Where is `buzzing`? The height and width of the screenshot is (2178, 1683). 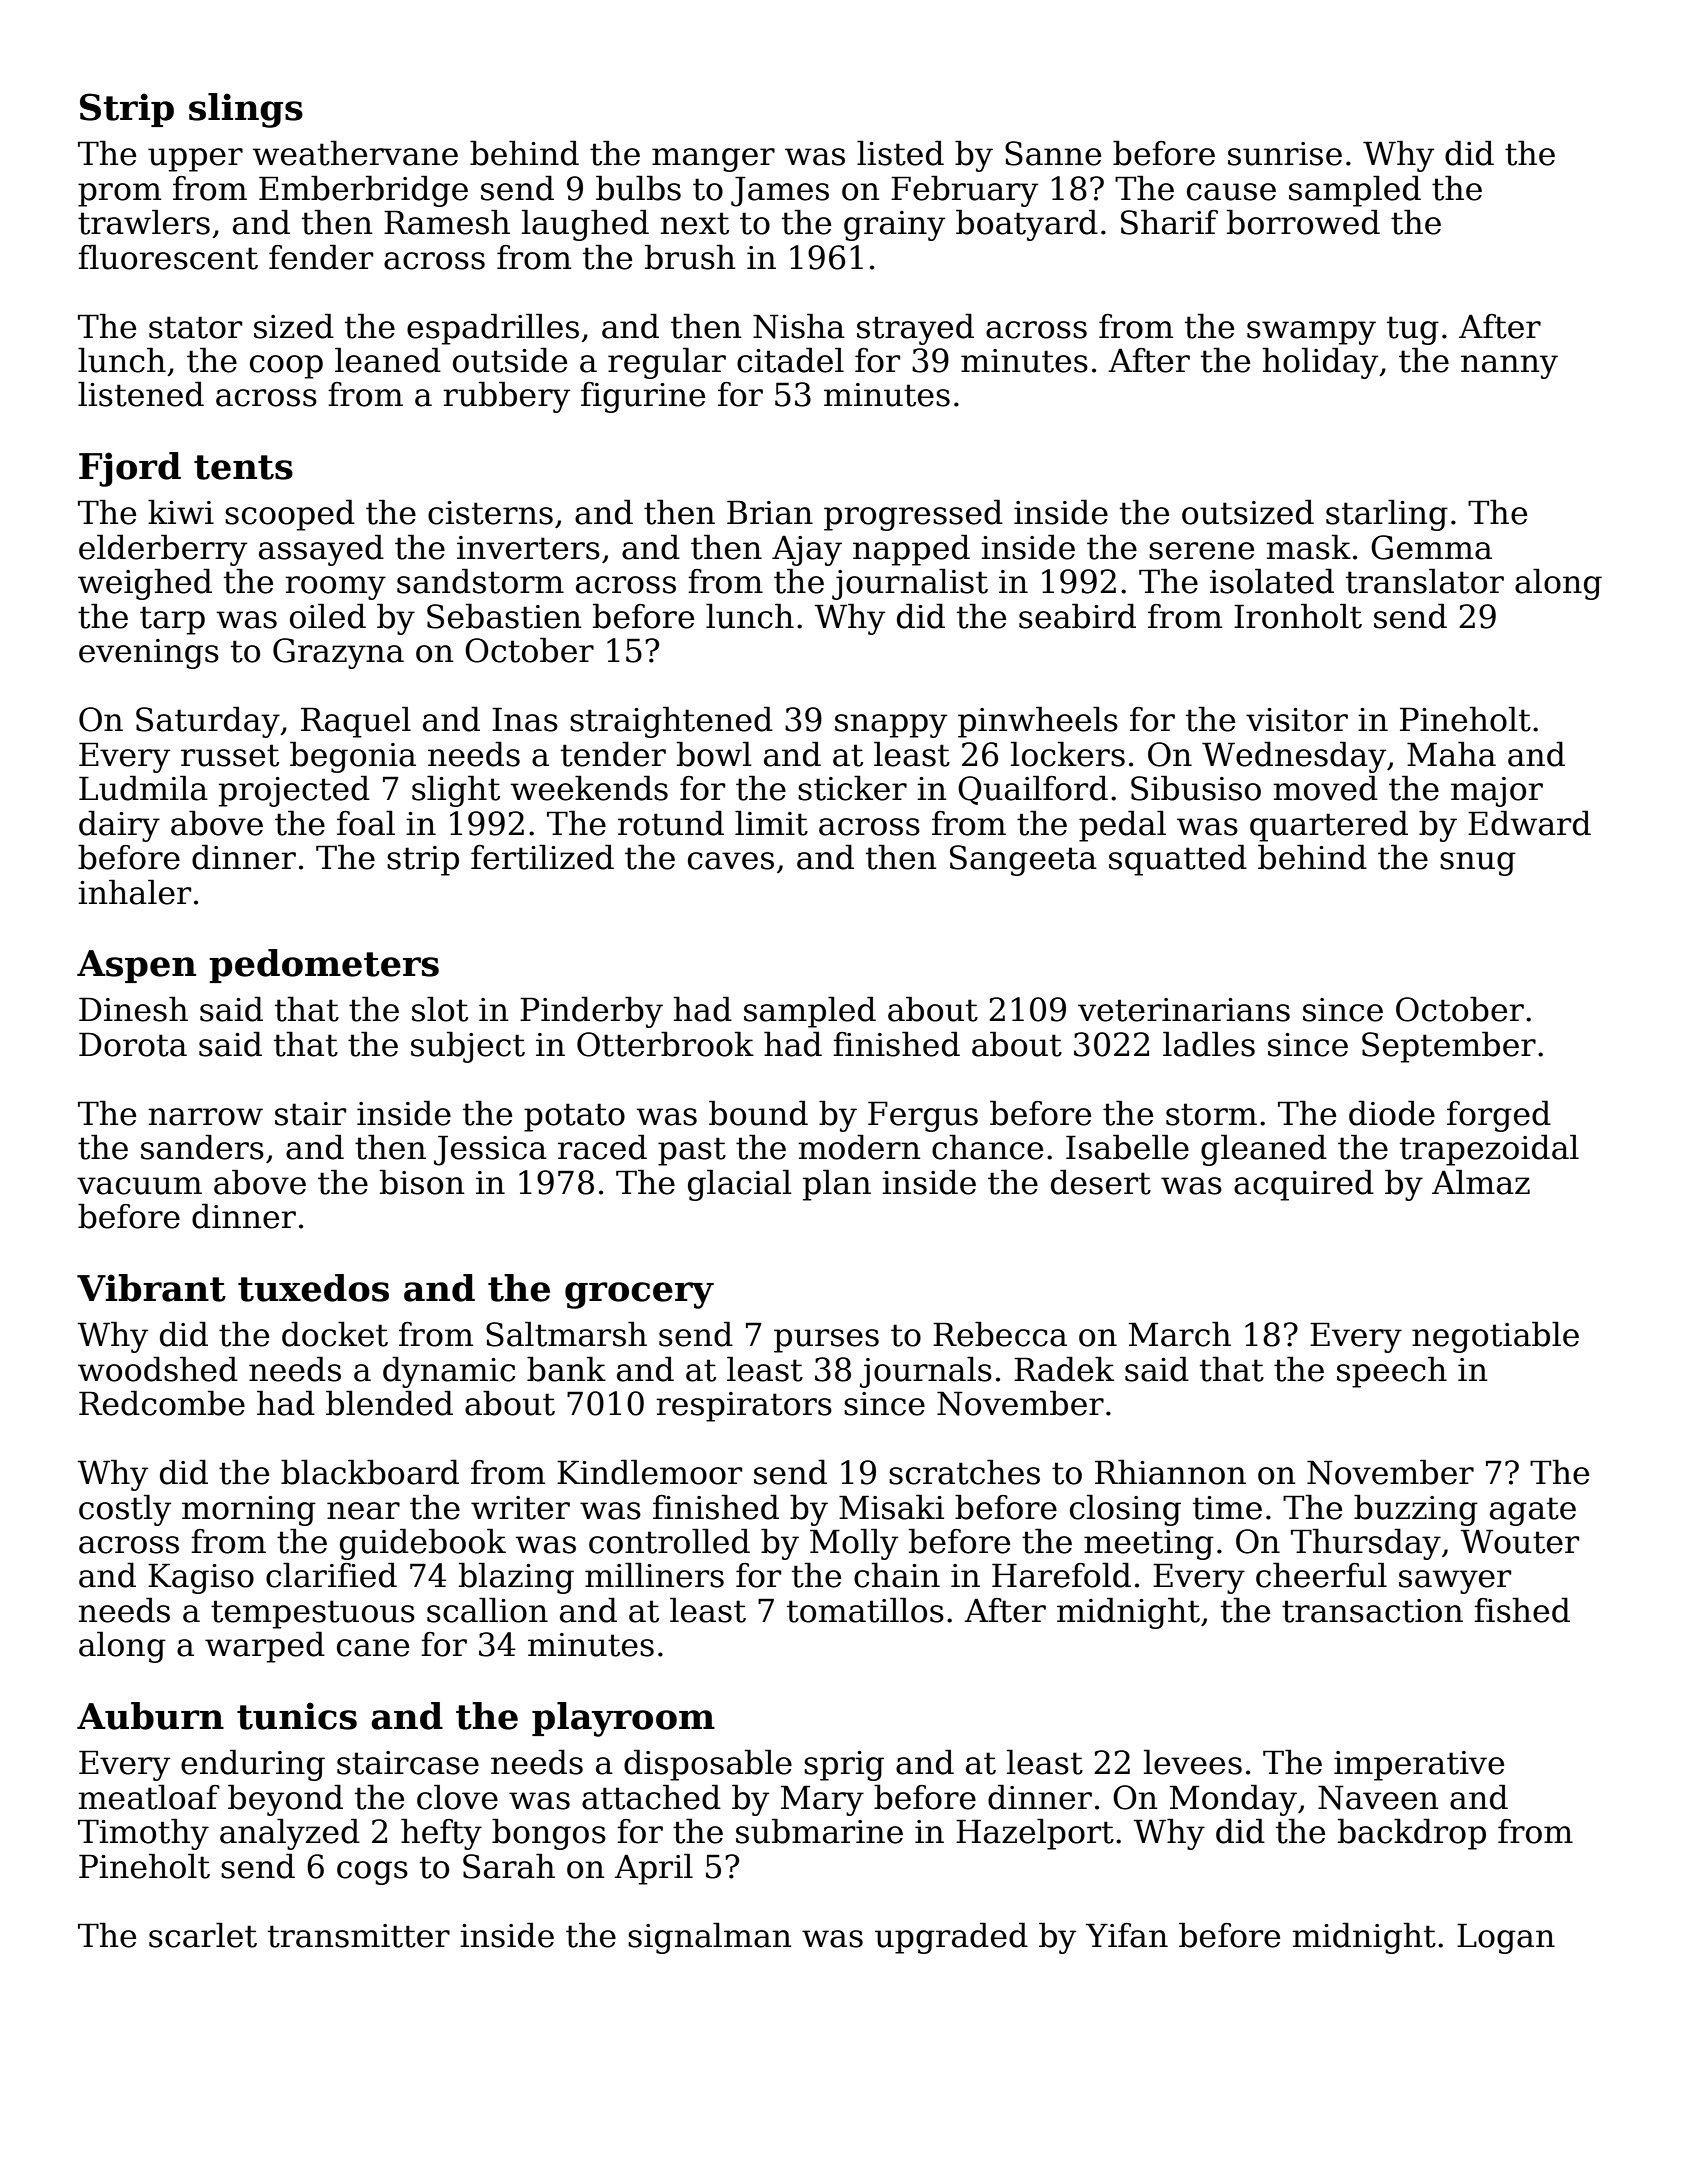
buzzing is located at coordinates (1416, 1510).
